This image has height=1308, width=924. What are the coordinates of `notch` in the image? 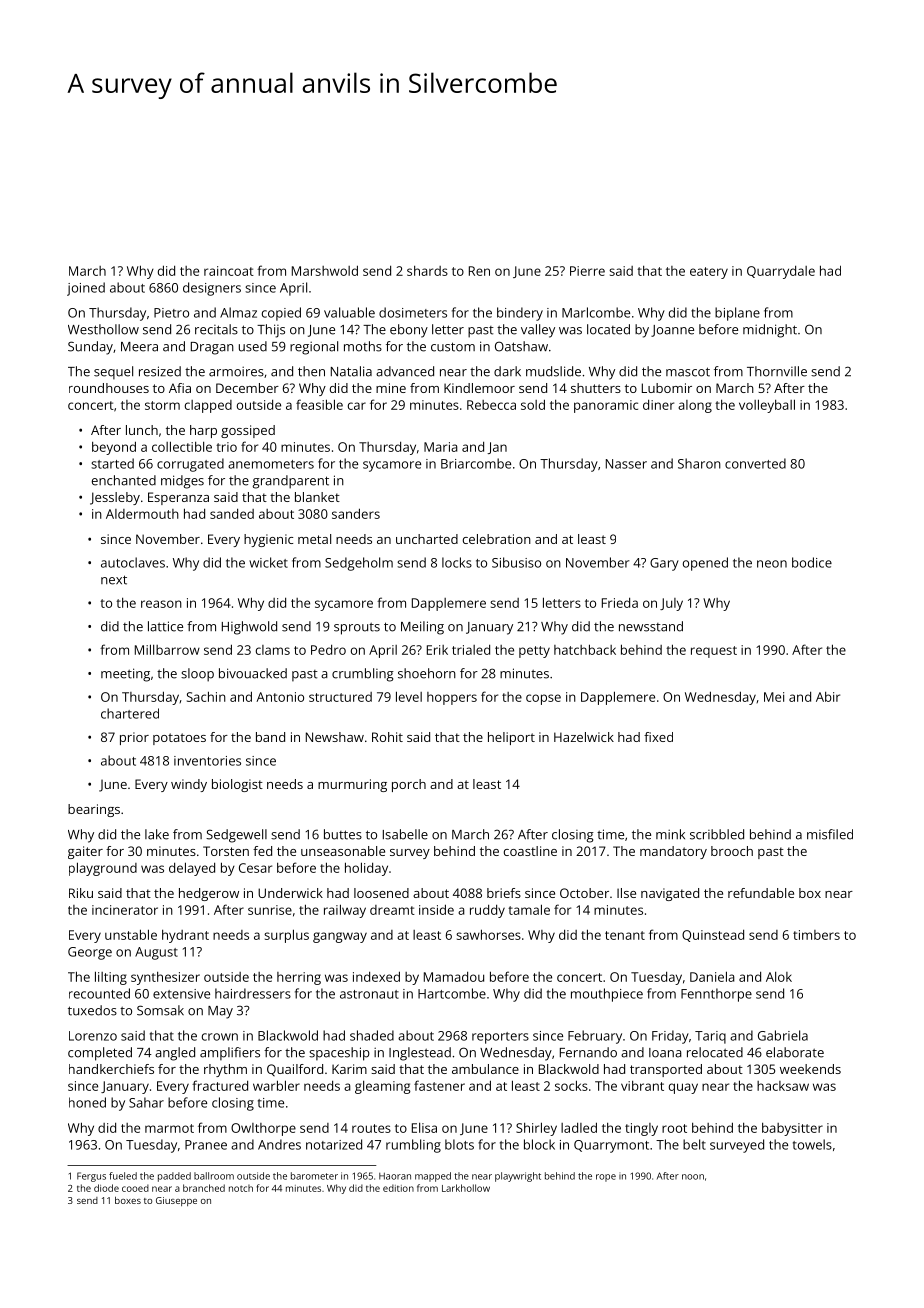 It's located at (241, 1188).
